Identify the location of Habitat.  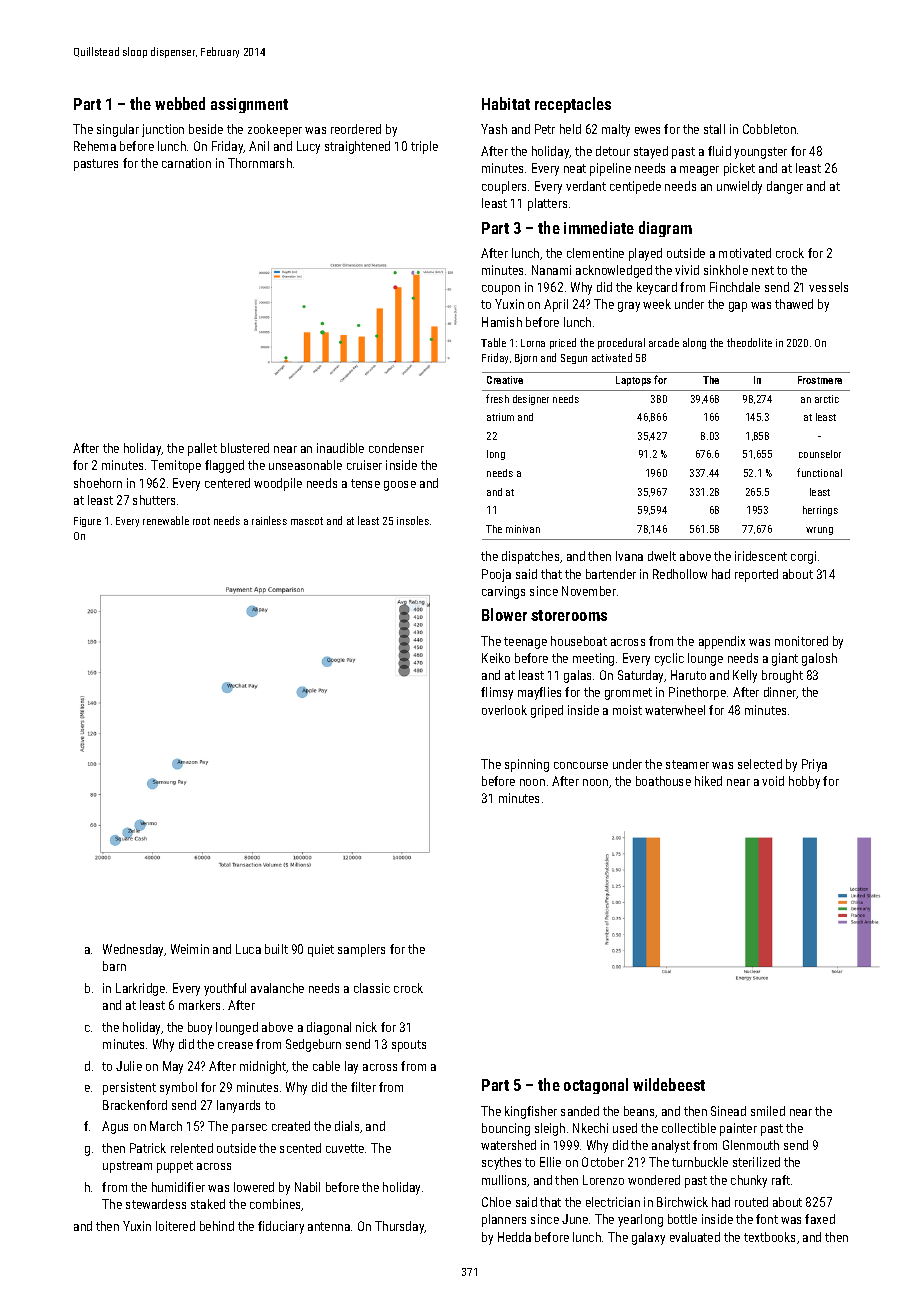
(506, 103).
